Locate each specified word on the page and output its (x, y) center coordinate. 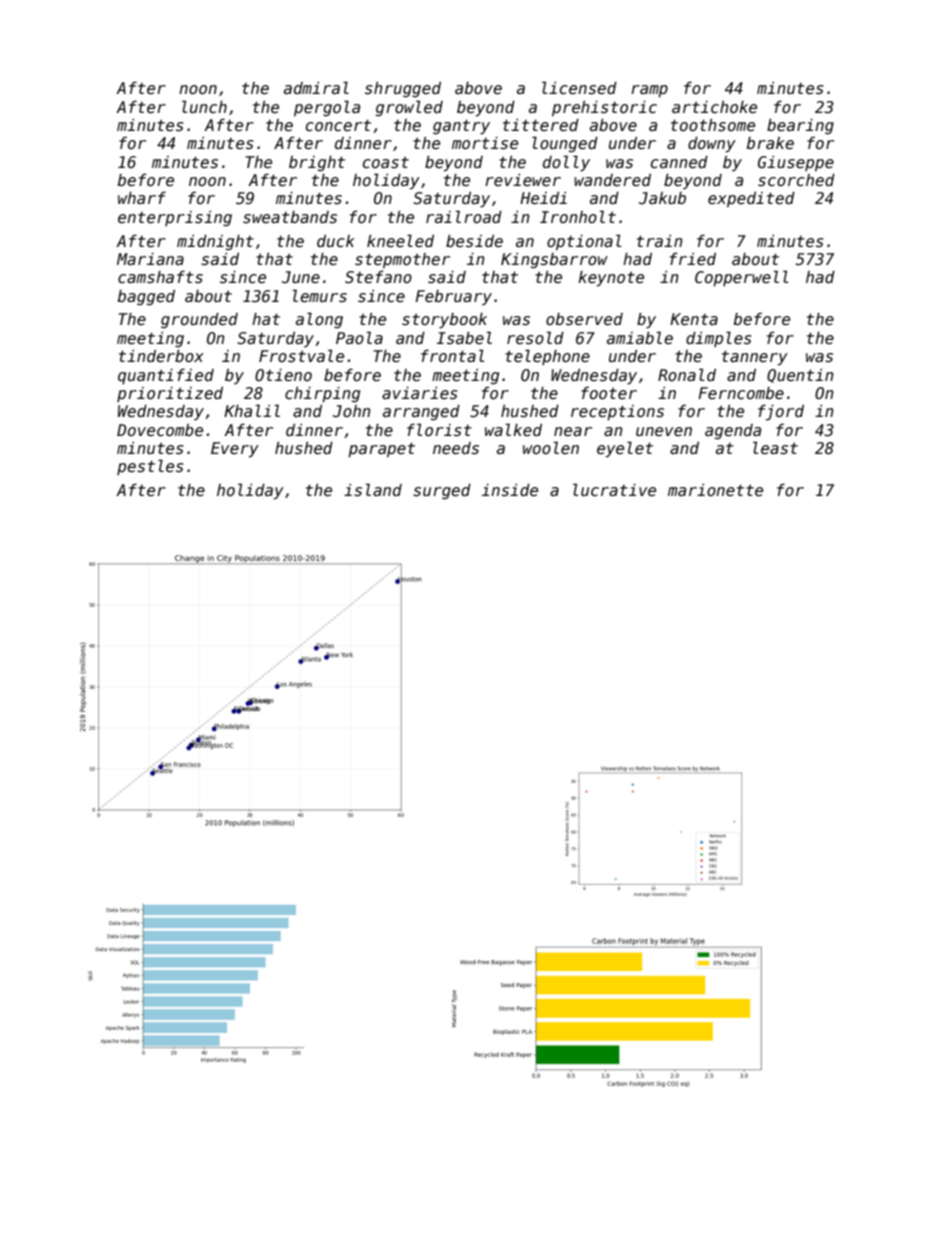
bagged (146, 297)
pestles (150, 467)
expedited (751, 199)
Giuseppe (796, 163)
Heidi (543, 198)
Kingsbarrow (554, 260)
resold (535, 337)
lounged (565, 144)
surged (442, 491)
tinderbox (161, 356)
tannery (755, 358)
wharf (142, 198)
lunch (204, 106)
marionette (715, 490)
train (660, 241)
